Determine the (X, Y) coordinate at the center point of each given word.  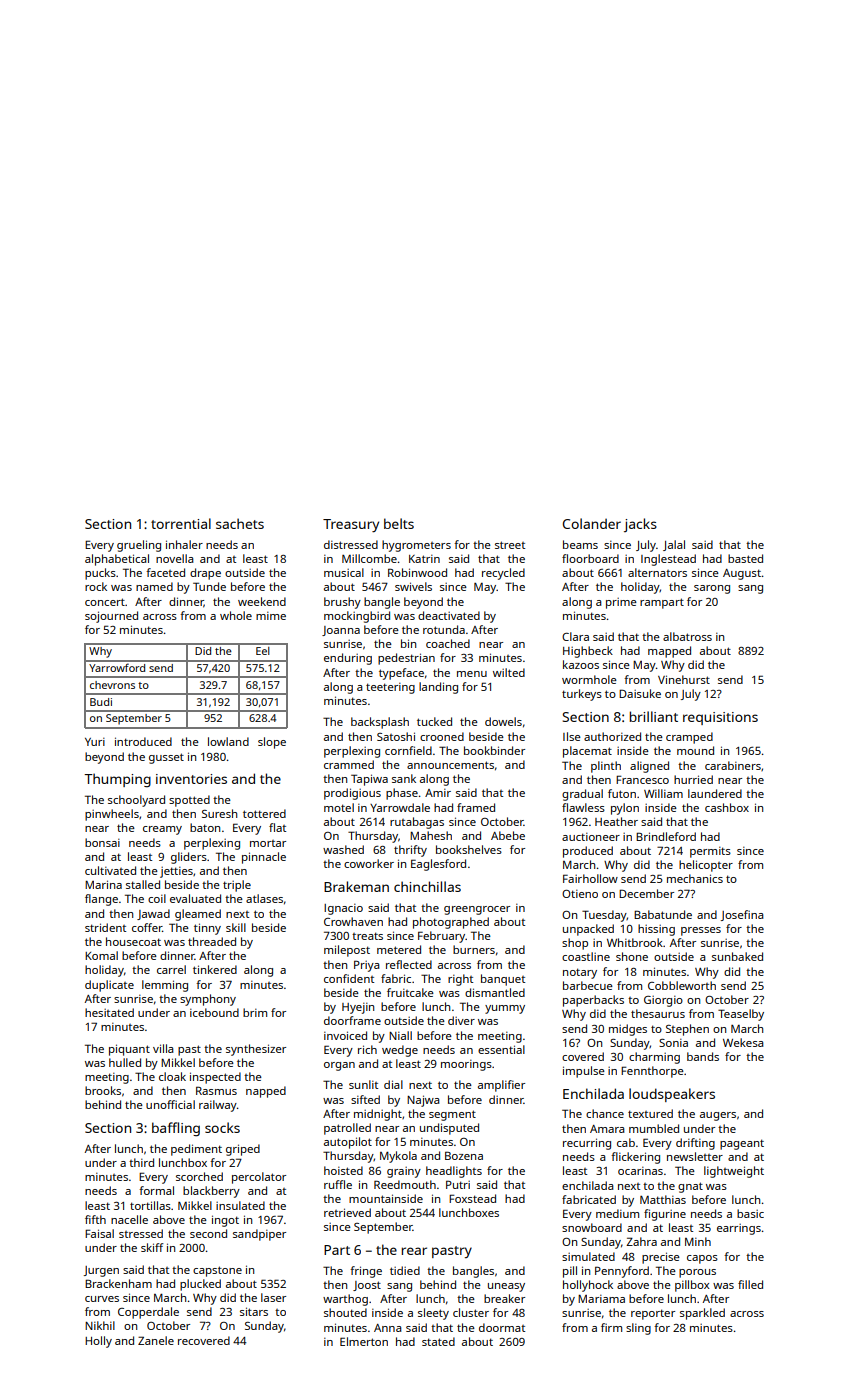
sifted (365, 1099)
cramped (689, 738)
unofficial (170, 1104)
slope (272, 743)
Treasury (351, 526)
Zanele (156, 1340)
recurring (587, 1144)
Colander (592, 523)
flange (101, 900)
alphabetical (117, 560)
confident (349, 978)
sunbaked (737, 956)
